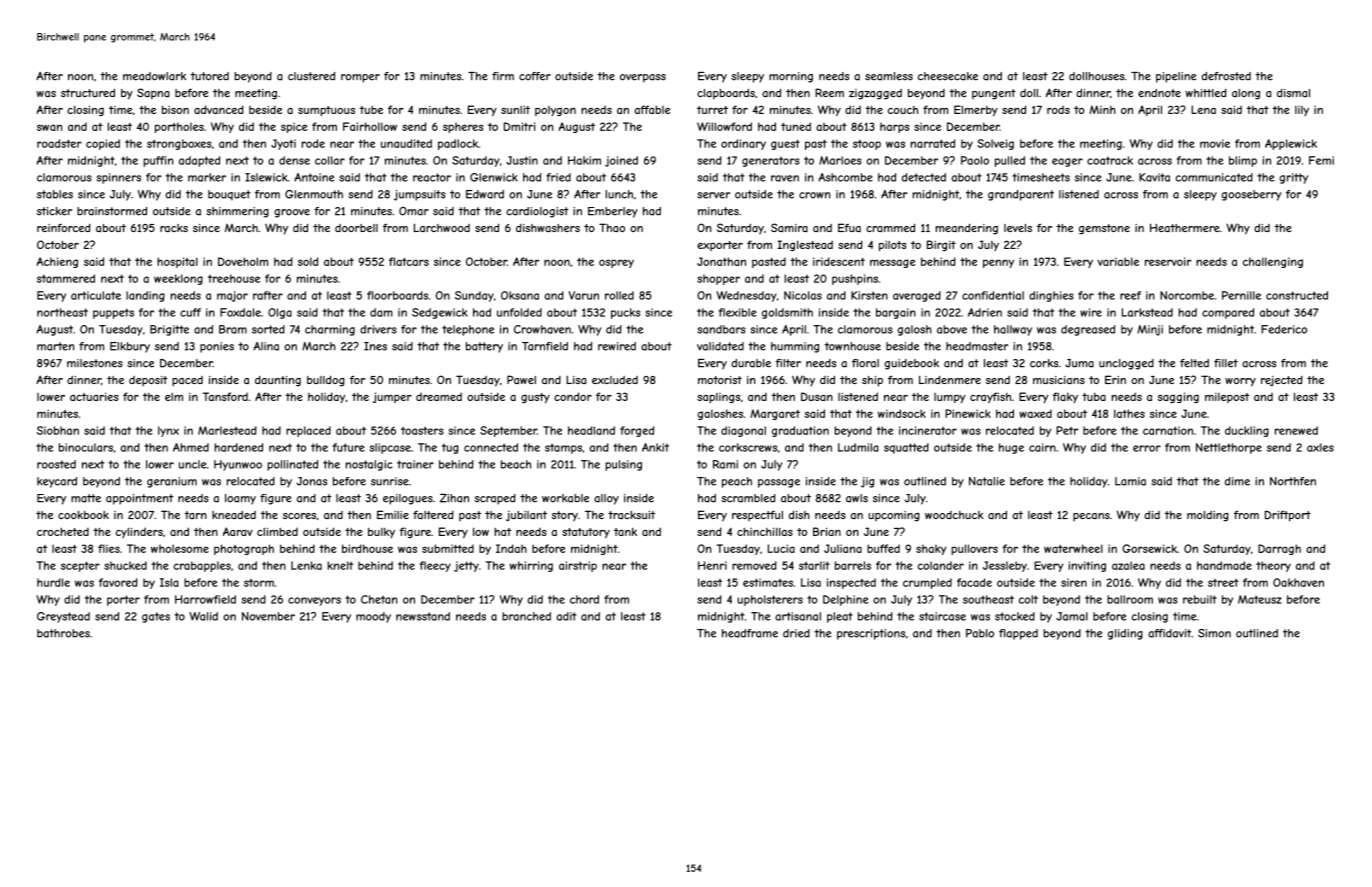 The height and width of the image is (887, 1372). What do you see at coordinates (1284, 329) in the image?
I see `Federico` at bounding box center [1284, 329].
